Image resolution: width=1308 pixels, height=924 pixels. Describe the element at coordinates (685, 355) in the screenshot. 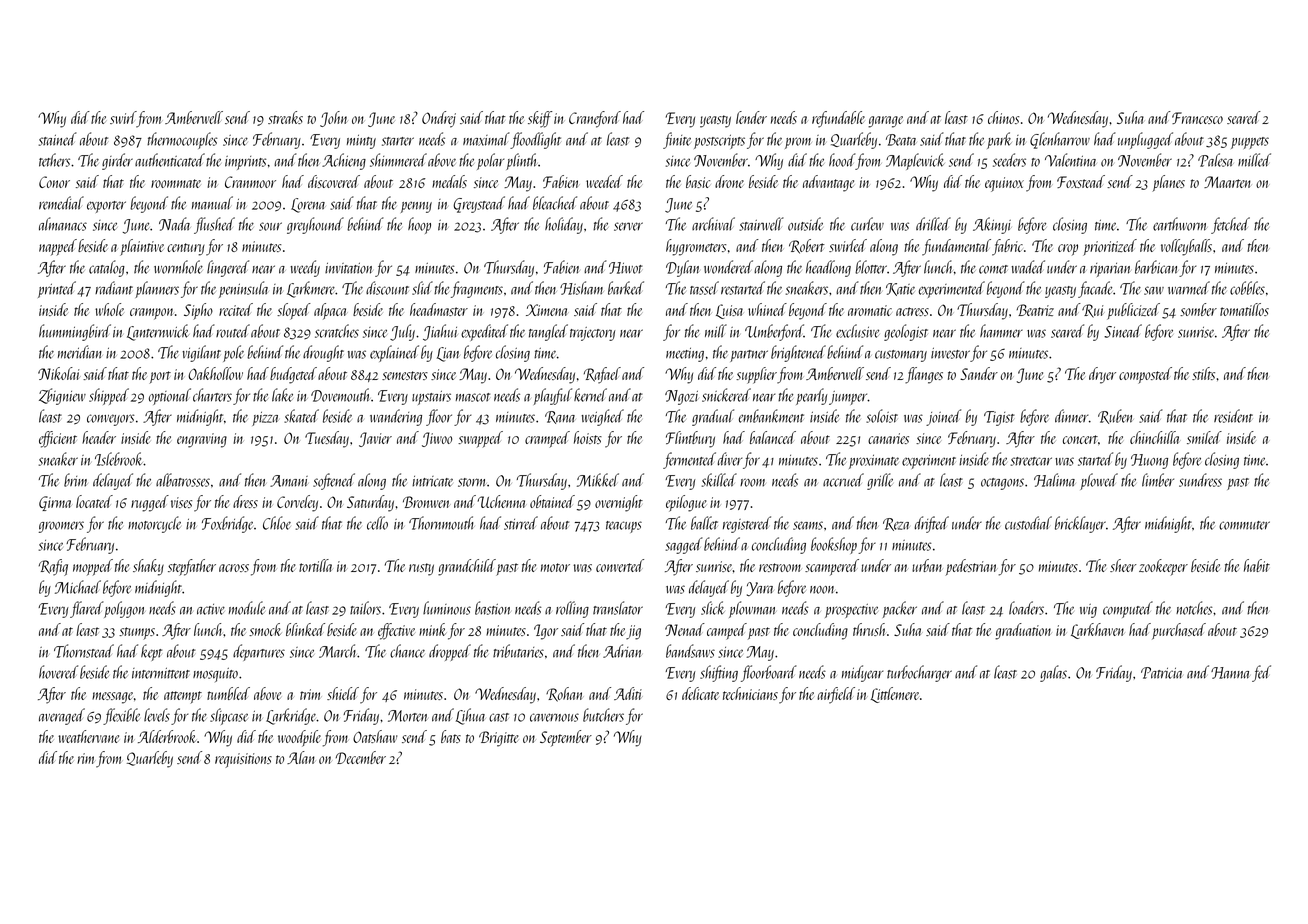

I see `meeting` at that location.
